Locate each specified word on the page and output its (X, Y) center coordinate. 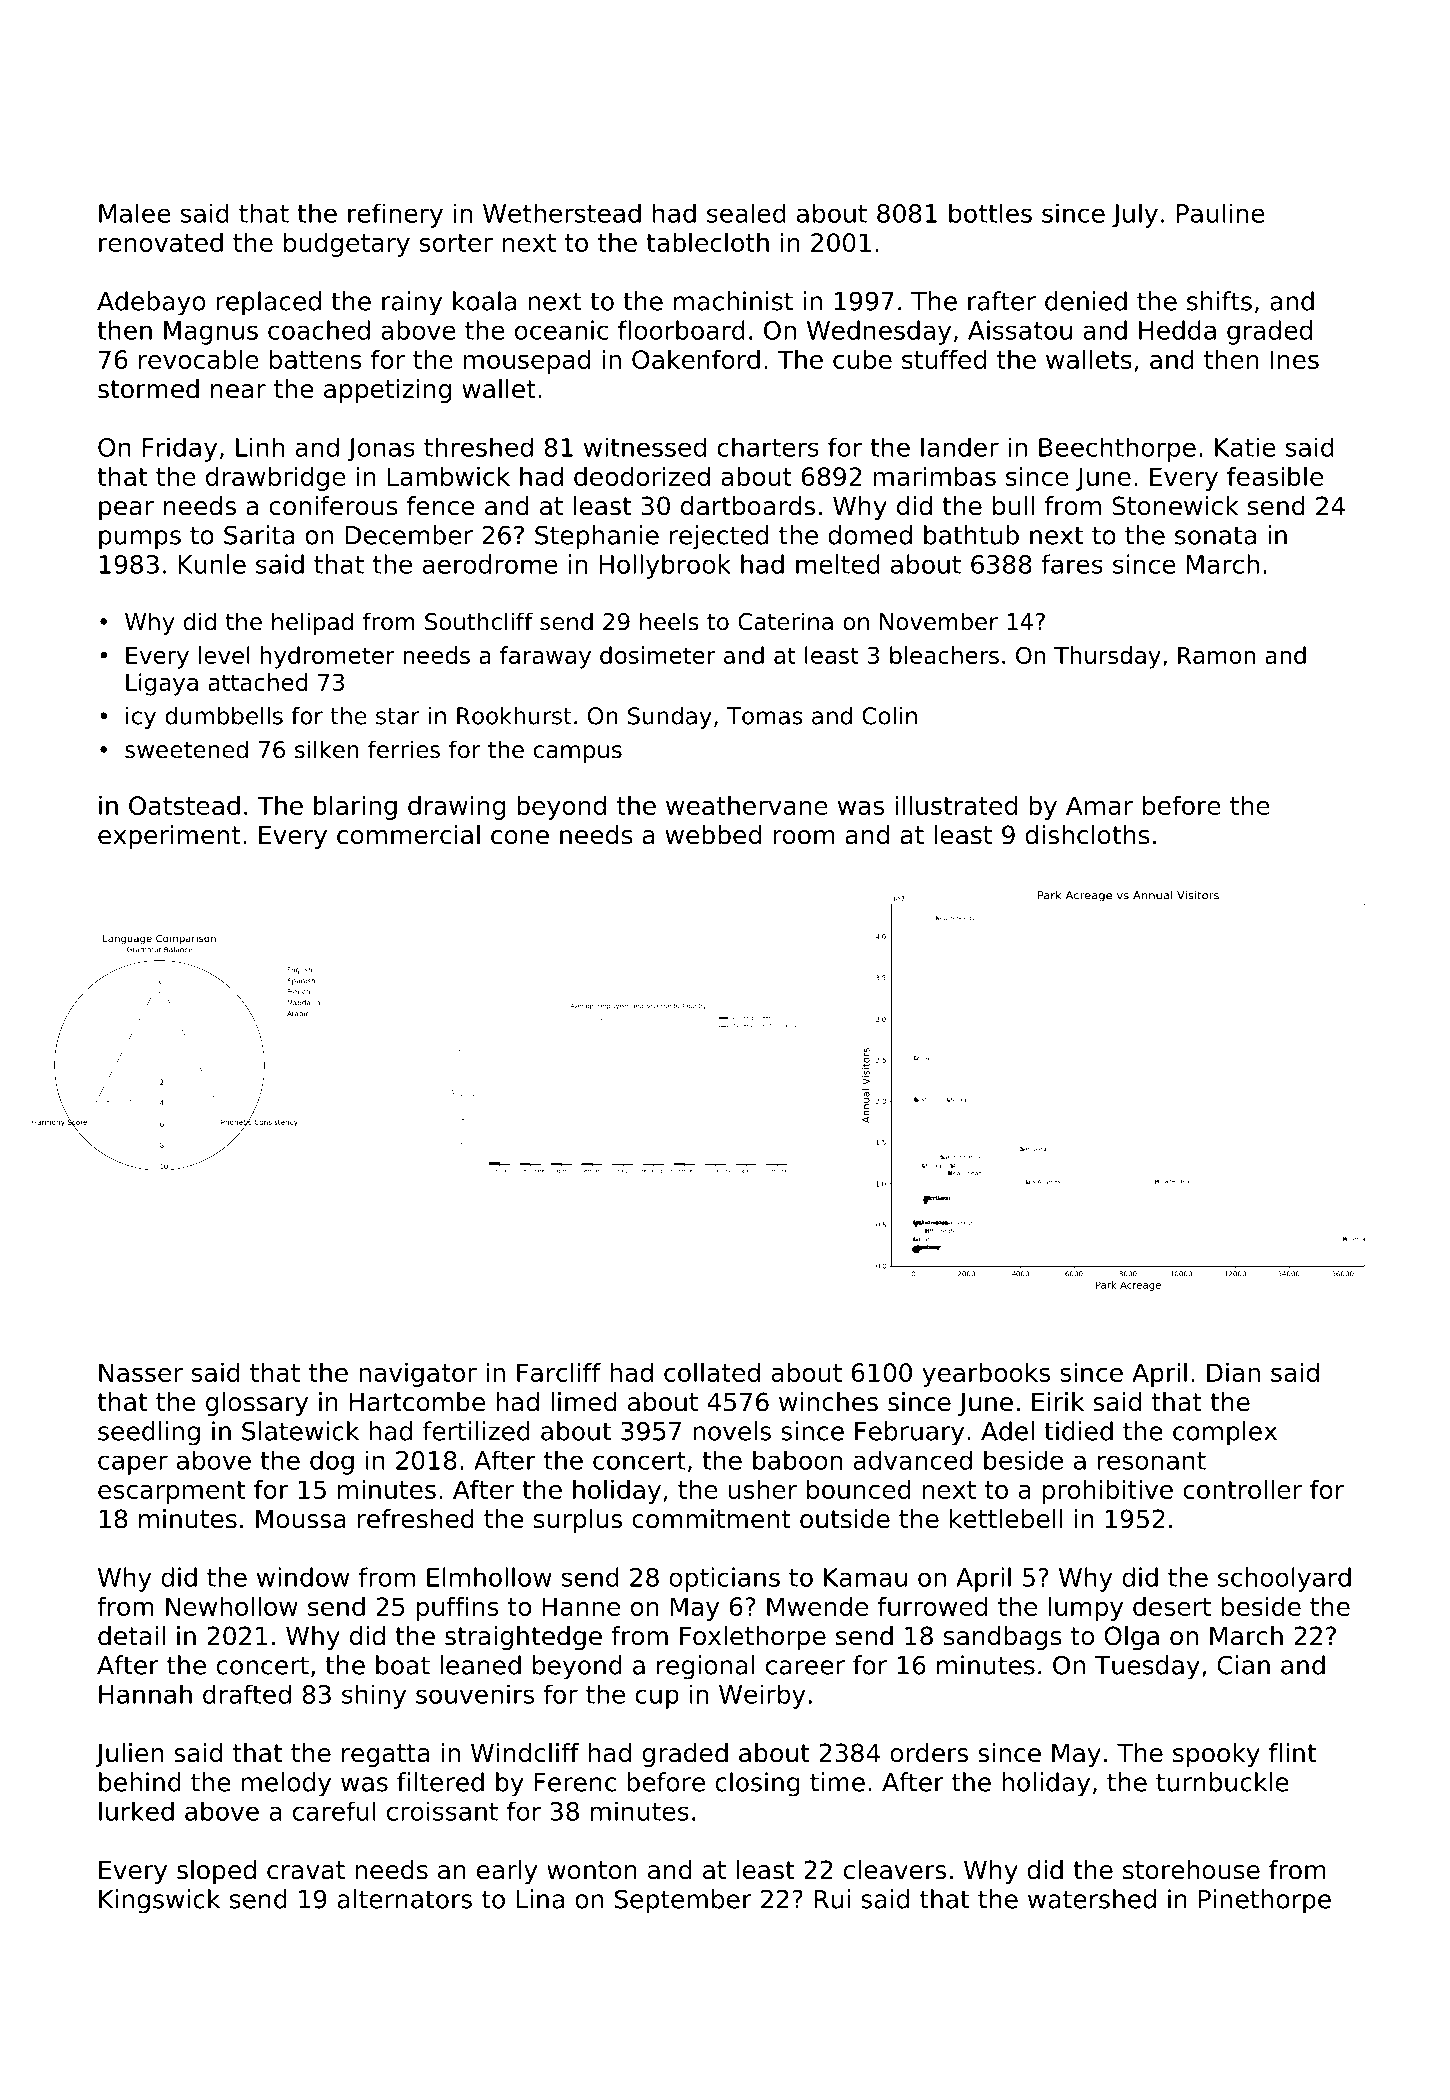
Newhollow (232, 1606)
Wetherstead (562, 213)
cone (520, 837)
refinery (395, 216)
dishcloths (1087, 835)
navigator (418, 1375)
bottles (990, 213)
